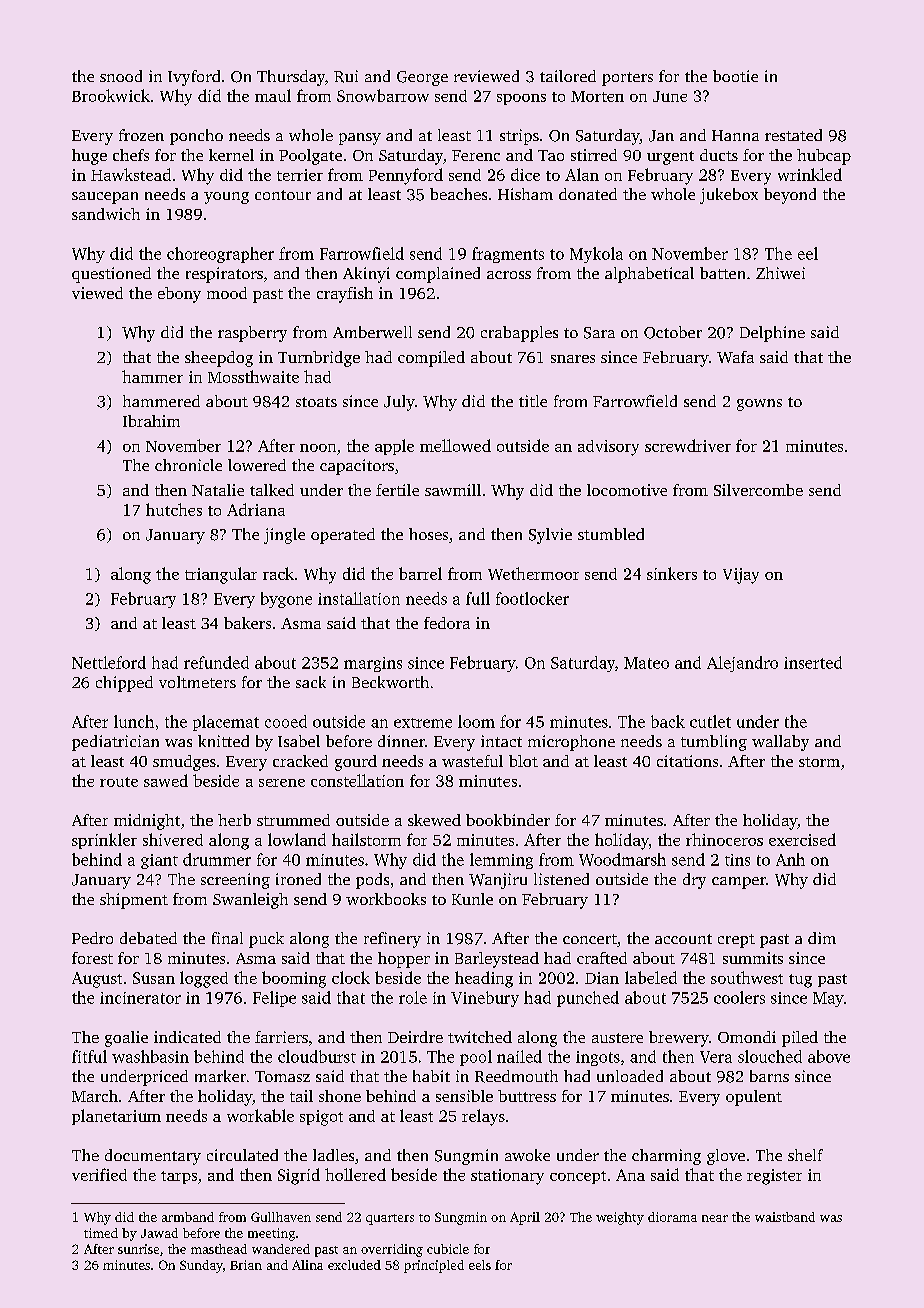 The image size is (924, 1308). What do you see at coordinates (111, 275) in the screenshot?
I see `questioned` at bounding box center [111, 275].
